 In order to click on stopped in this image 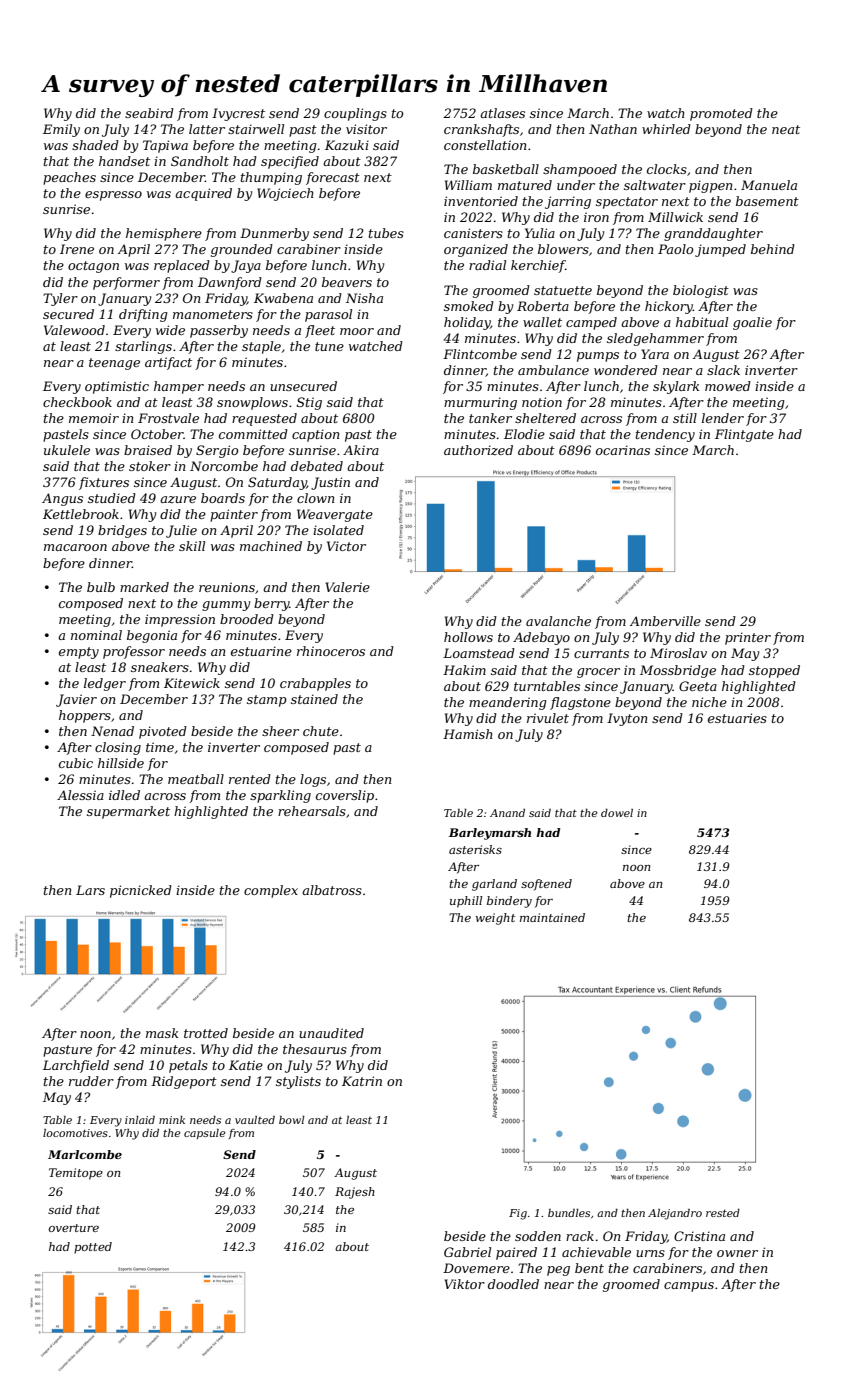, I will do `click(774, 671)`.
